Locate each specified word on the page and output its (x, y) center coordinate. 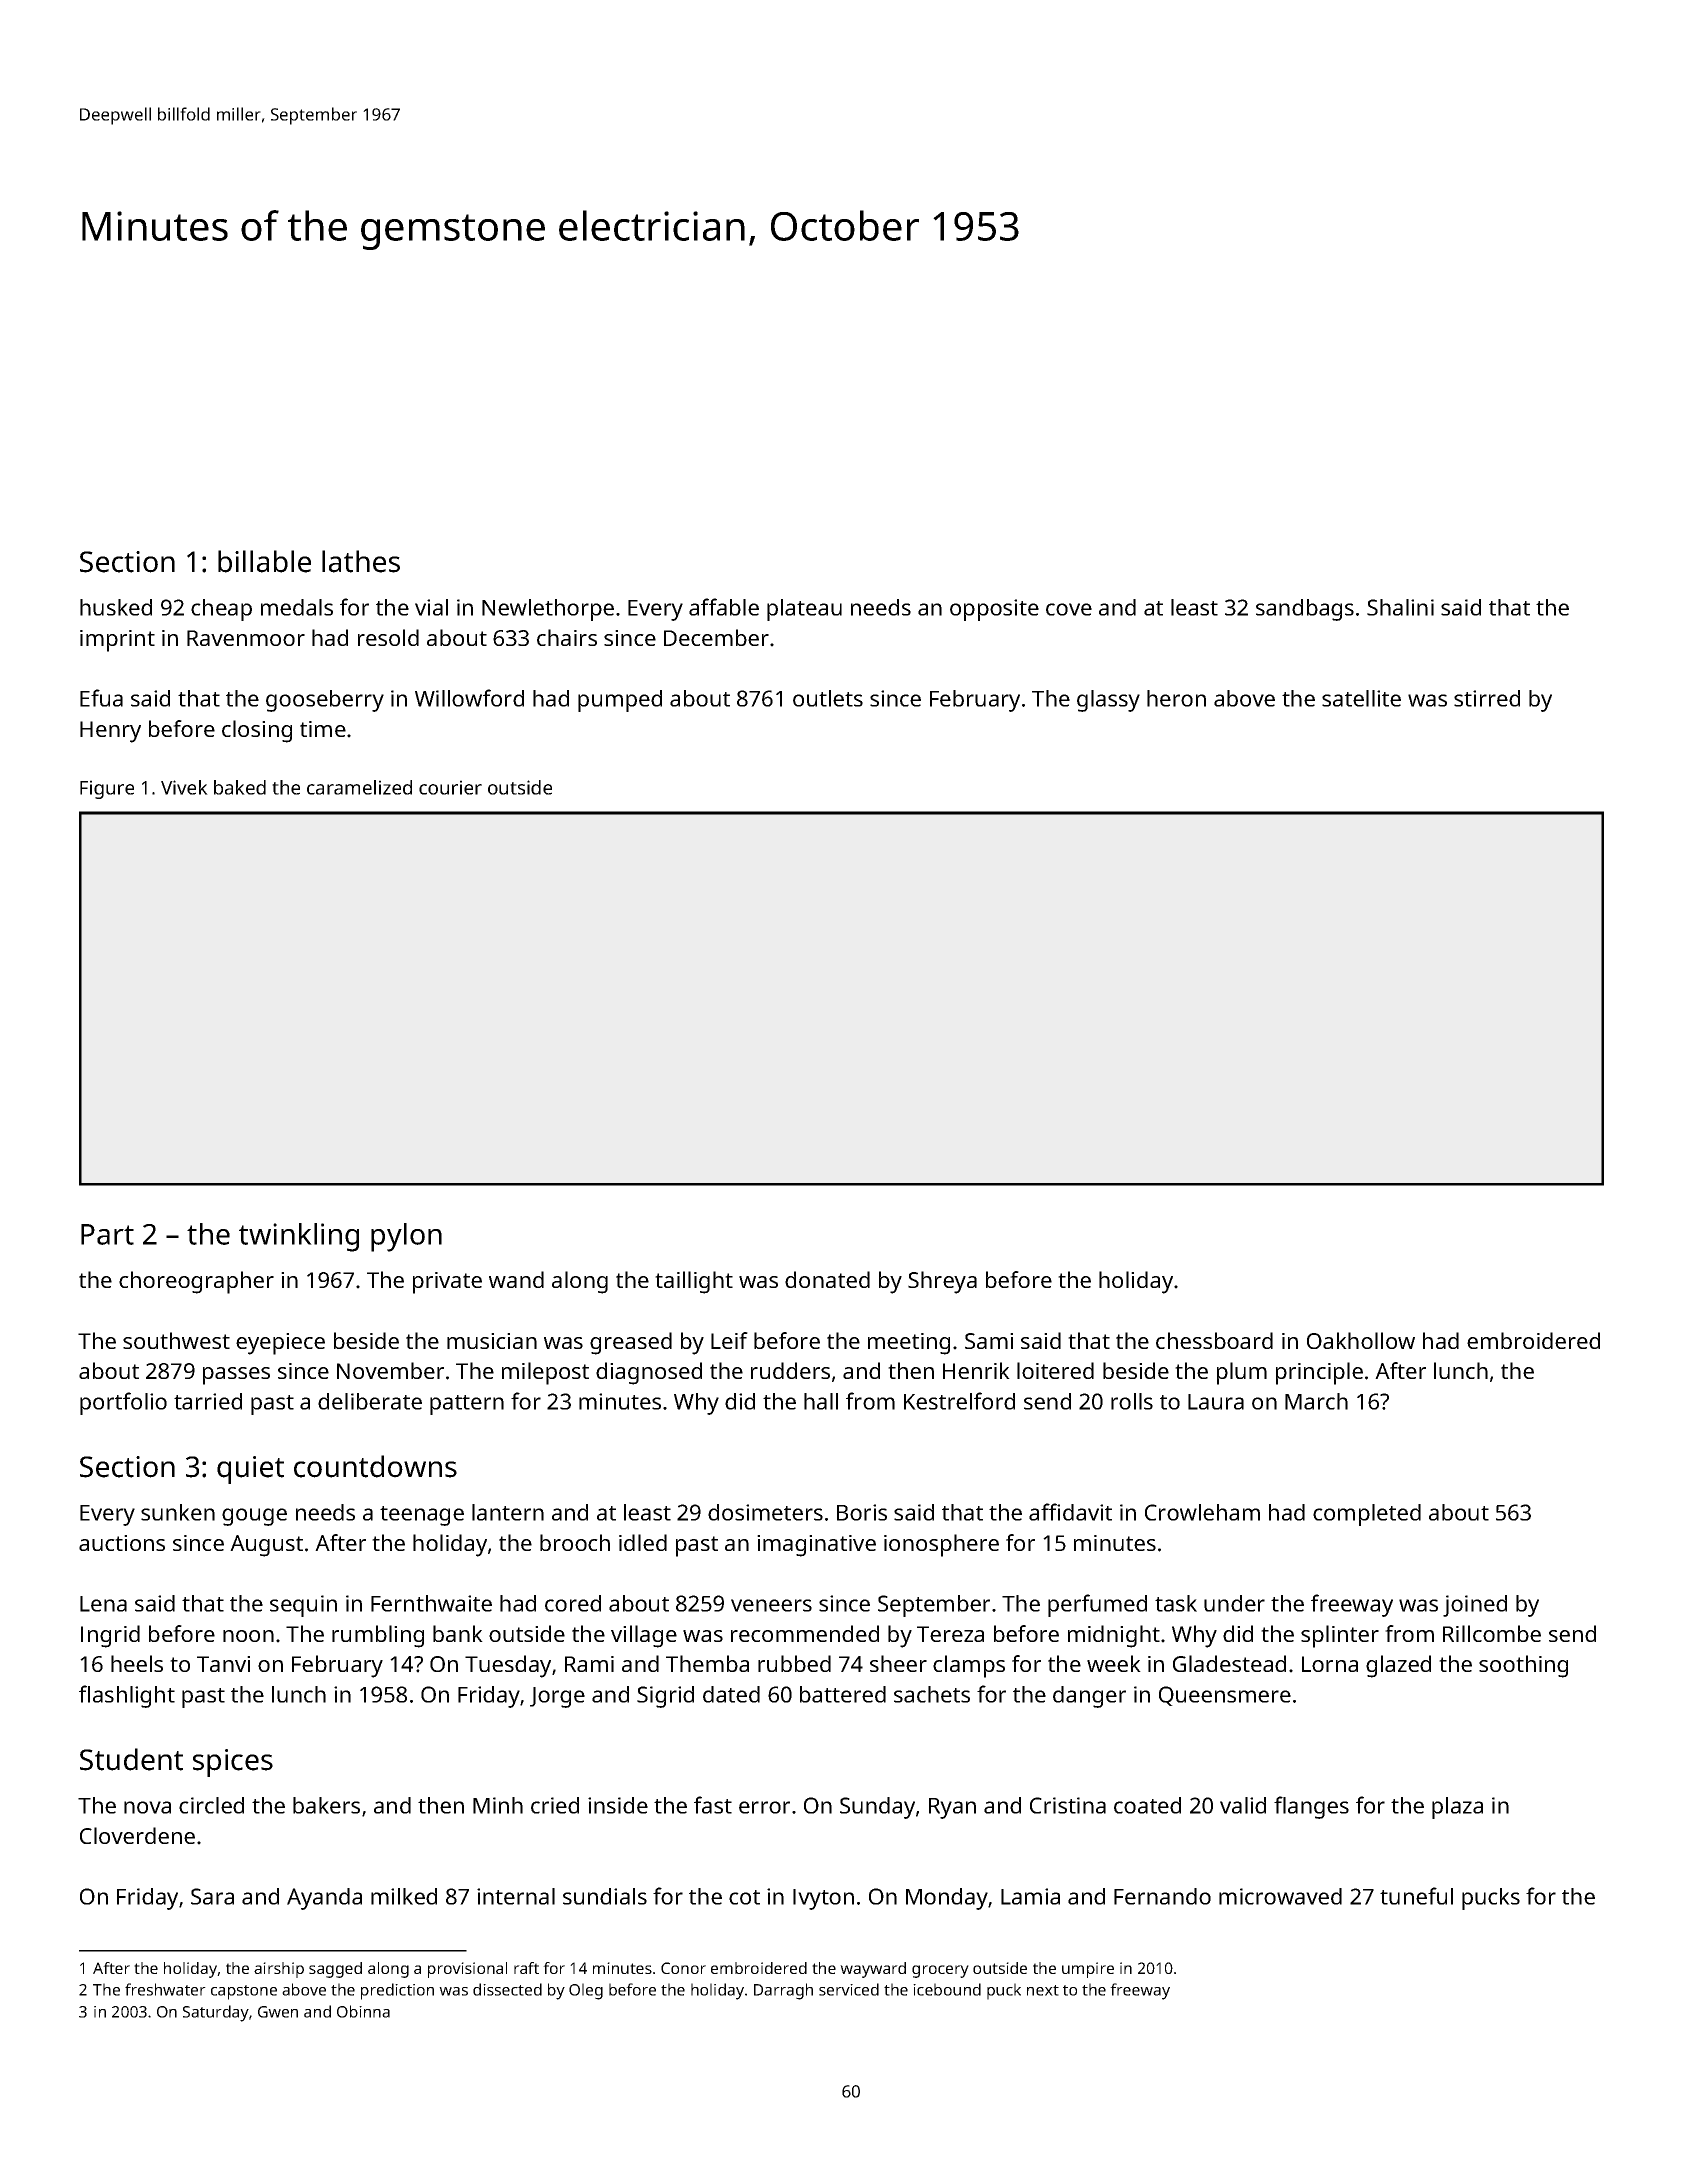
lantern (508, 1512)
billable (264, 561)
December (716, 637)
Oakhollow (1361, 1340)
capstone (244, 1992)
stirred (1487, 698)
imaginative (816, 1546)
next (1043, 1990)
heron (1176, 698)
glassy (1108, 701)
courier (450, 787)
